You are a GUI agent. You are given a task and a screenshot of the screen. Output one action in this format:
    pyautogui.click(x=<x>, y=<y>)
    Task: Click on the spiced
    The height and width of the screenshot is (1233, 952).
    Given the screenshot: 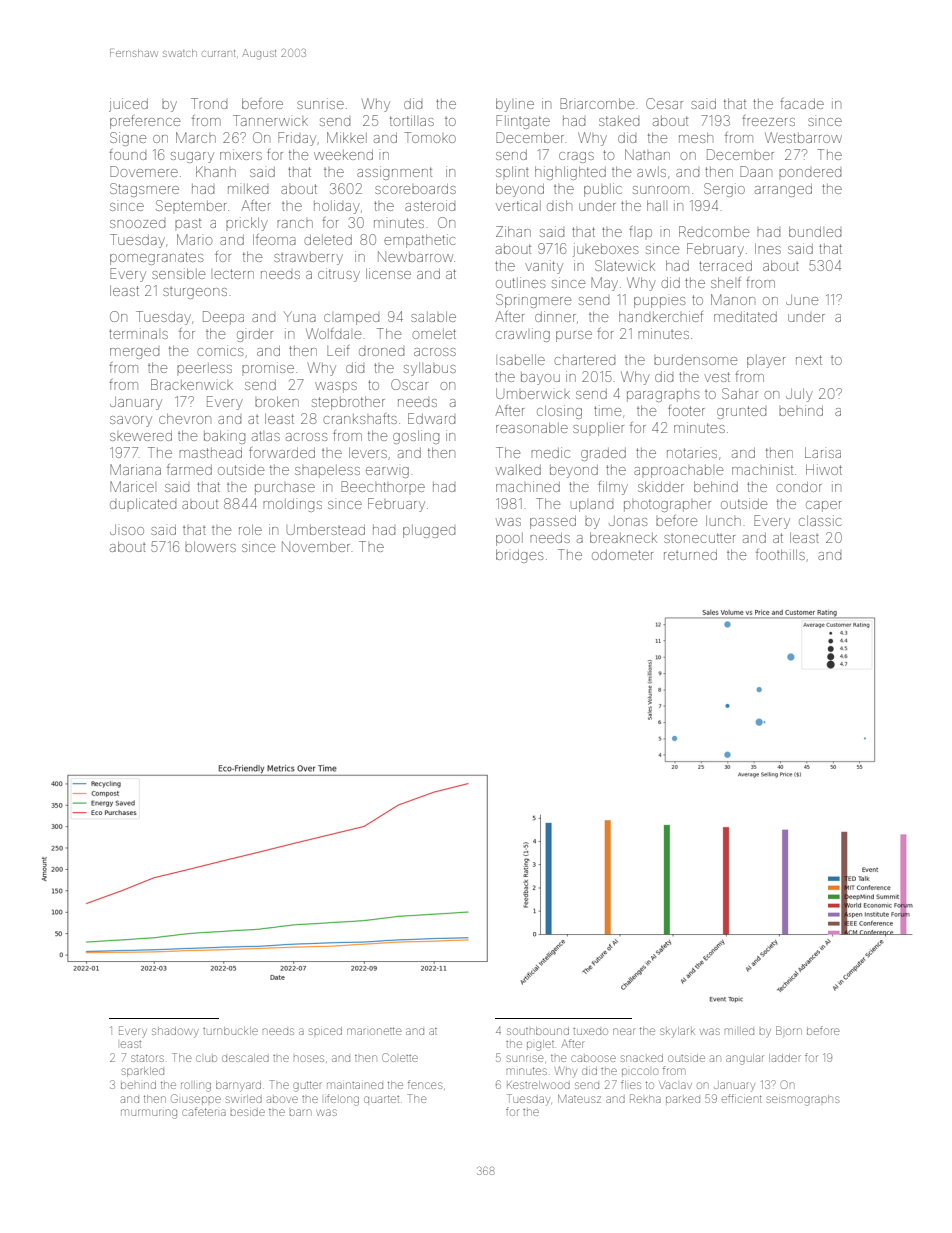 What is the action you would take?
    pyautogui.click(x=325, y=1031)
